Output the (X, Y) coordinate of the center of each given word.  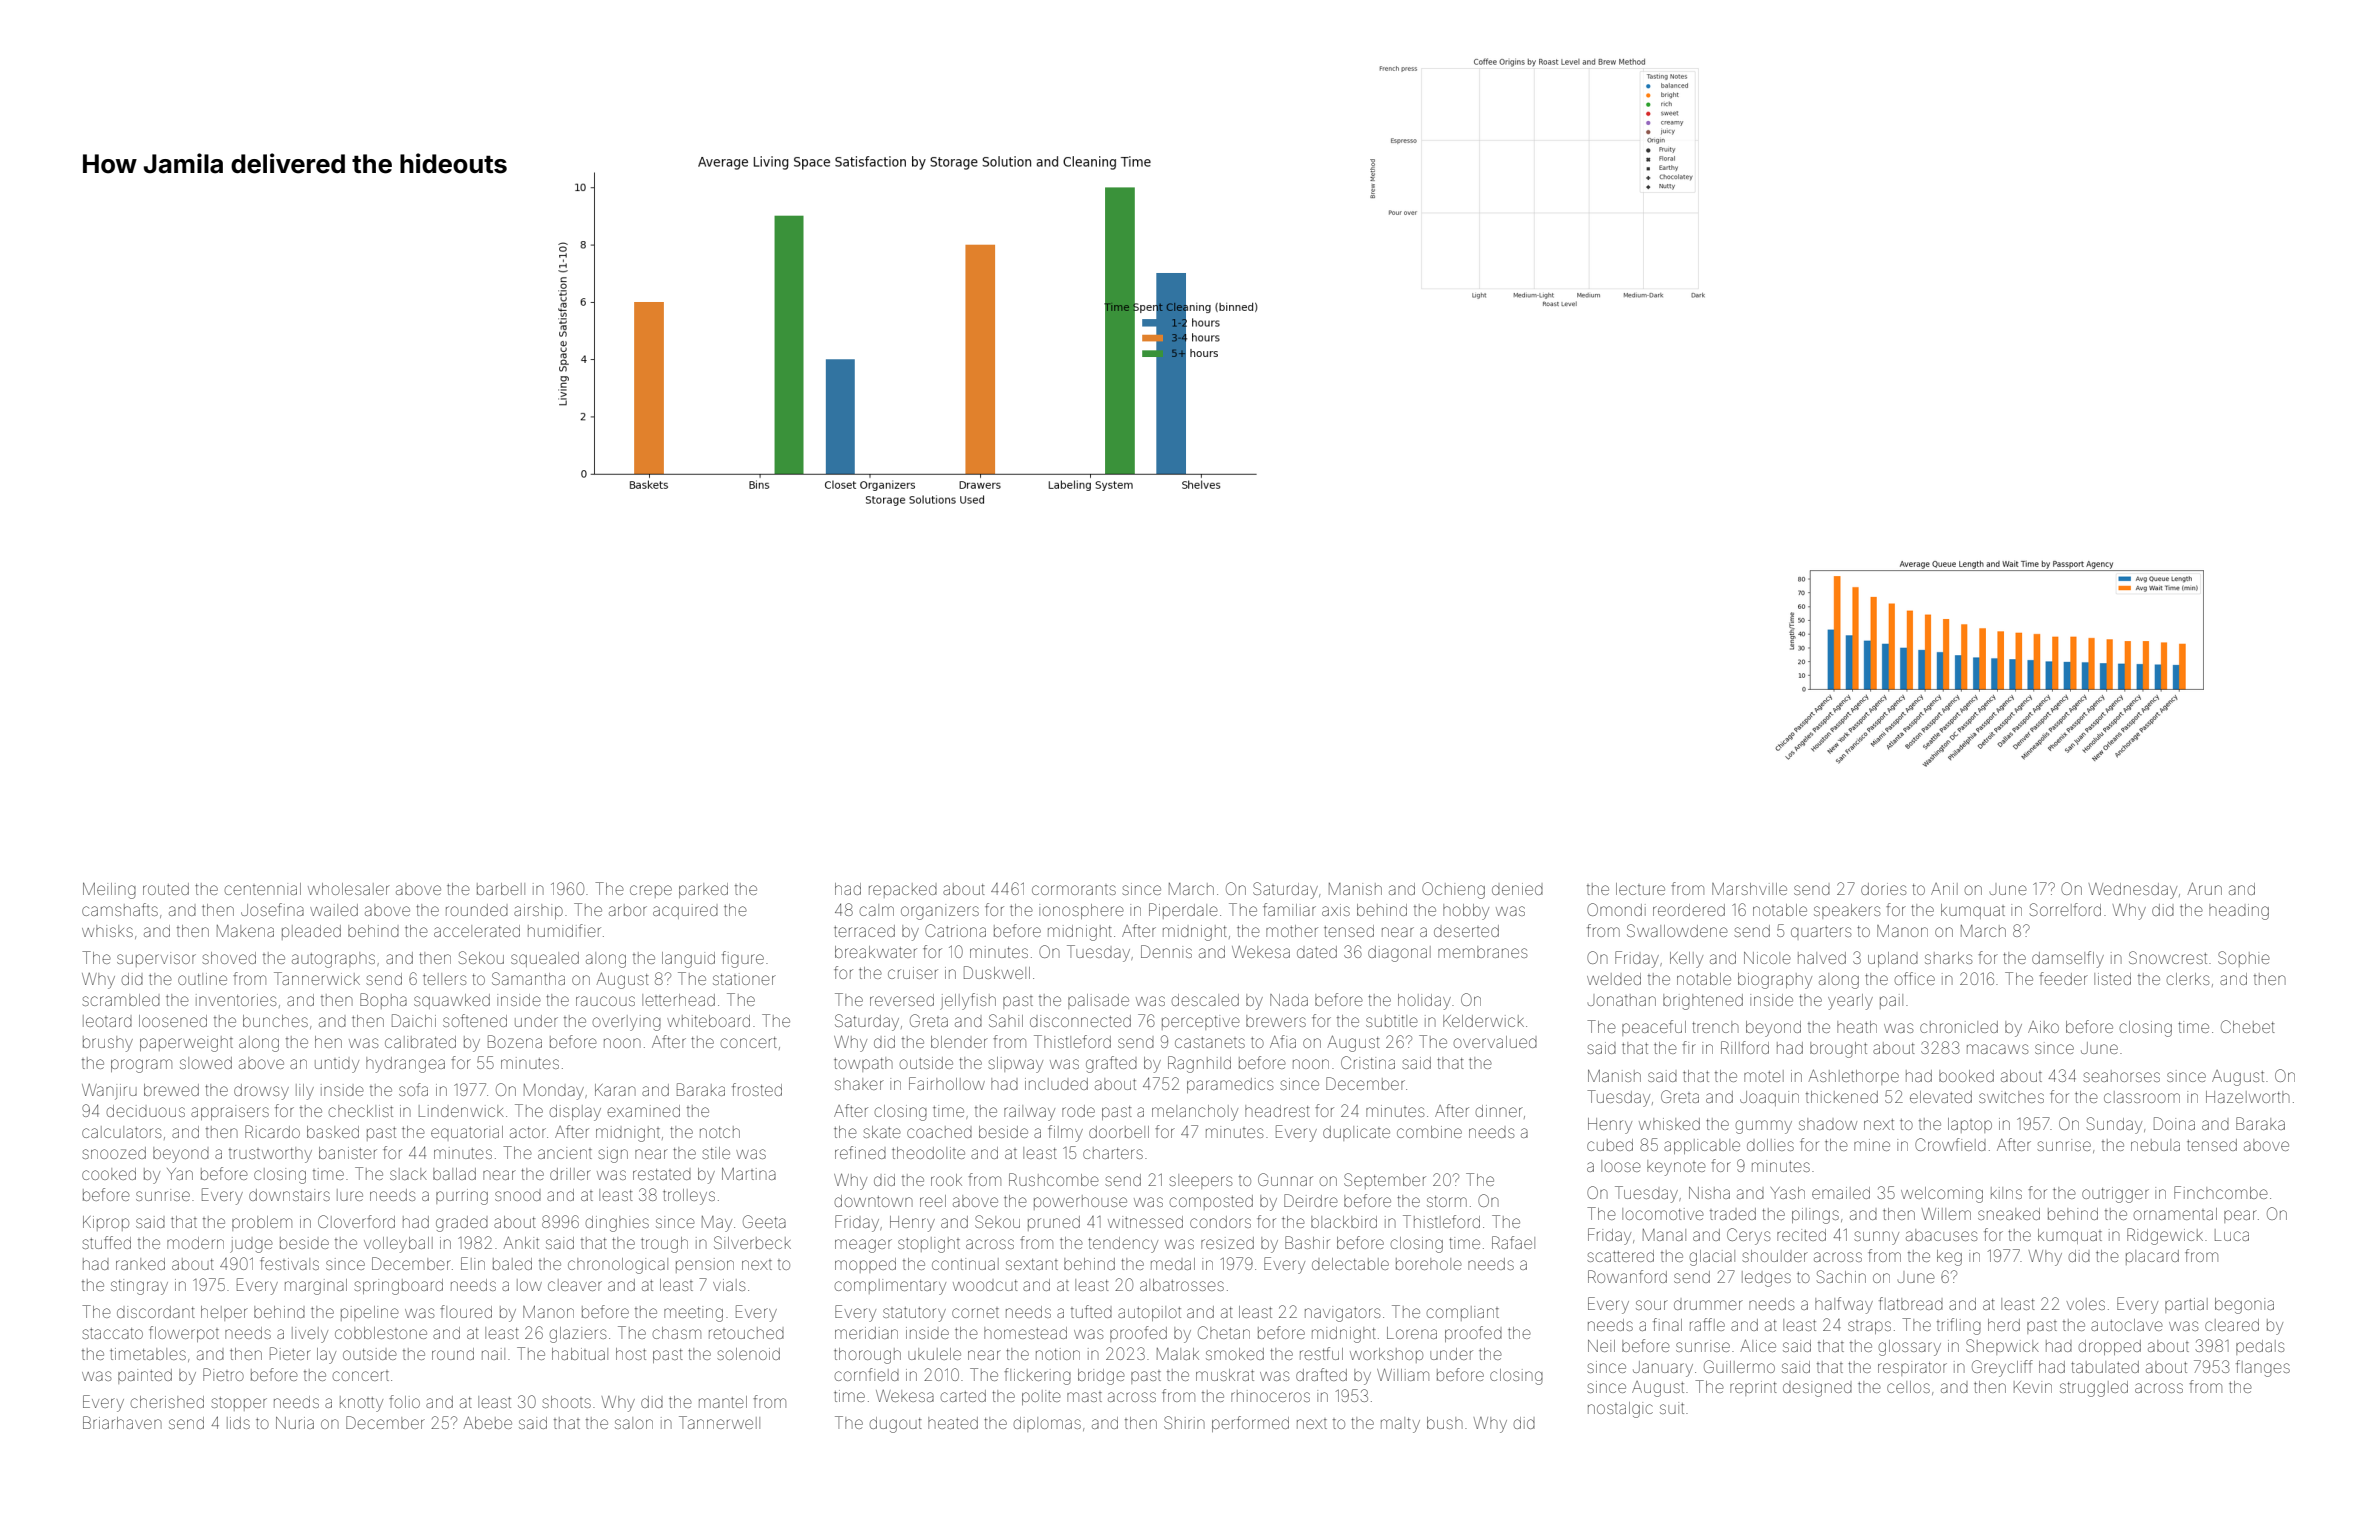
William (1403, 1375)
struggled (2094, 1389)
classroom (2142, 1097)
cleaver (575, 1285)
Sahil (1006, 1020)
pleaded (311, 932)
